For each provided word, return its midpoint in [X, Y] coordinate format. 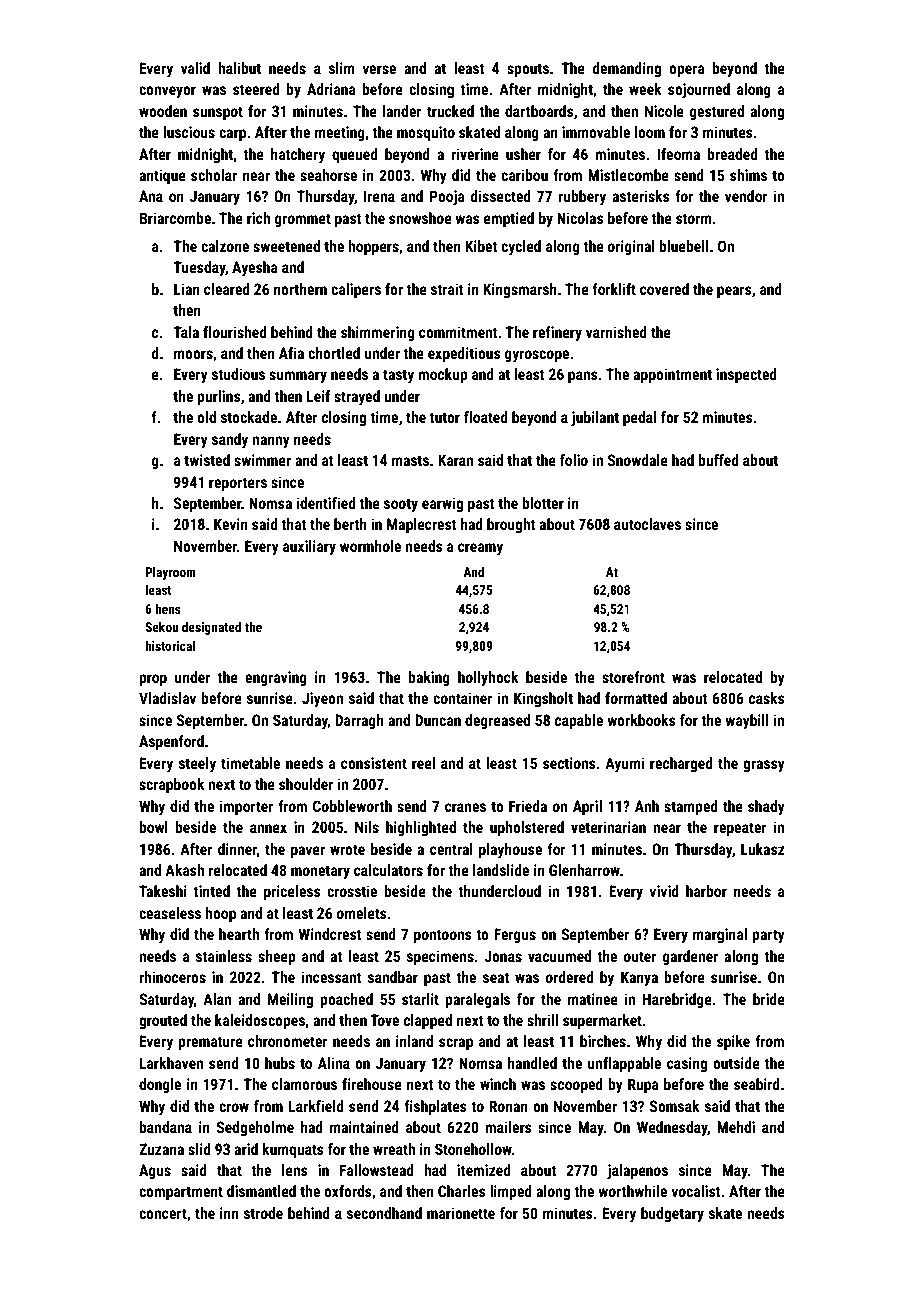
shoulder [306, 784]
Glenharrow [584, 870]
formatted [636, 698]
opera [686, 71]
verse [379, 69]
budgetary [672, 1214]
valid [195, 68]
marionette [461, 1213]
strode [263, 1213]
